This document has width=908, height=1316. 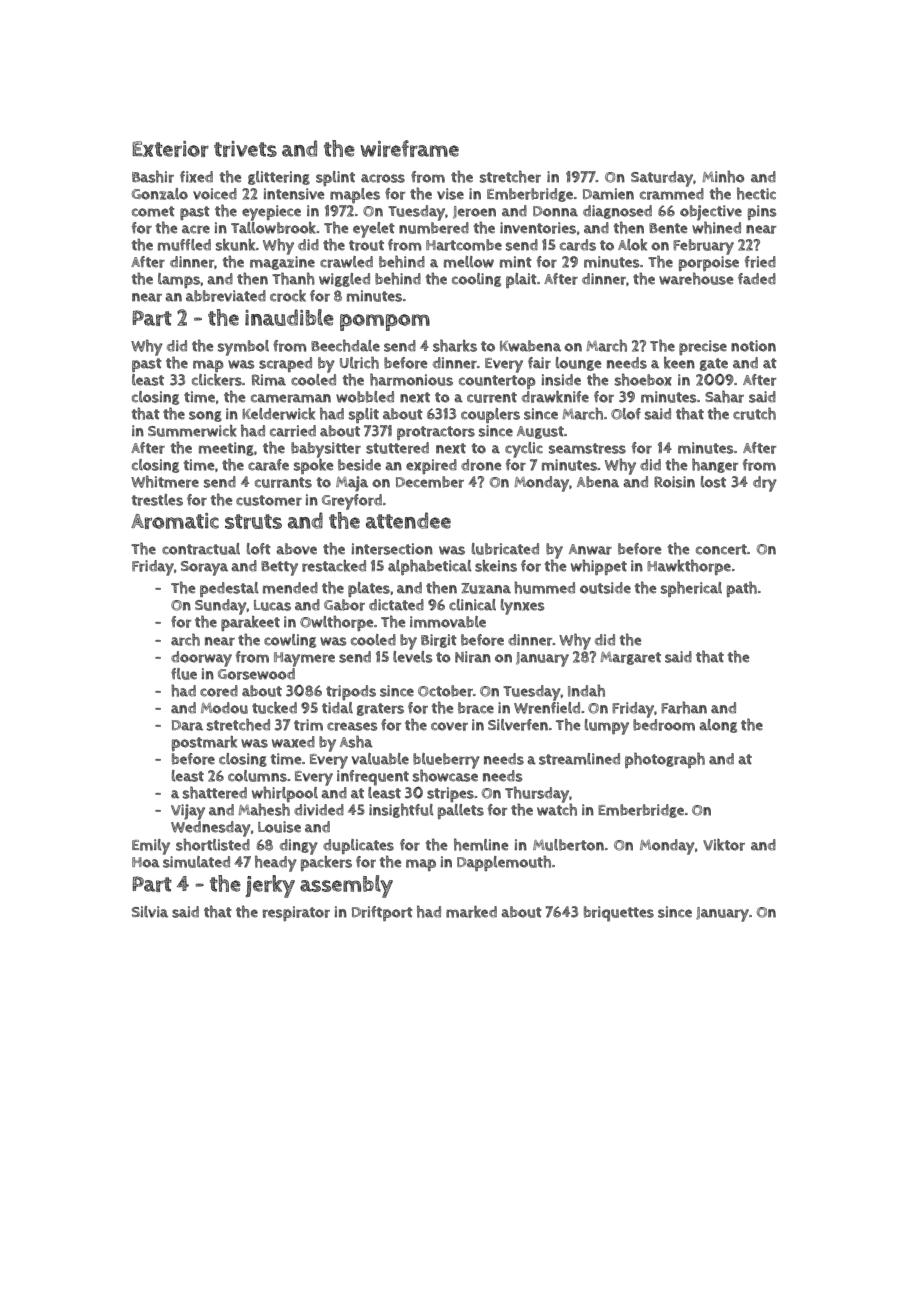 I want to click on clickers, so click(x=217, y=380).
